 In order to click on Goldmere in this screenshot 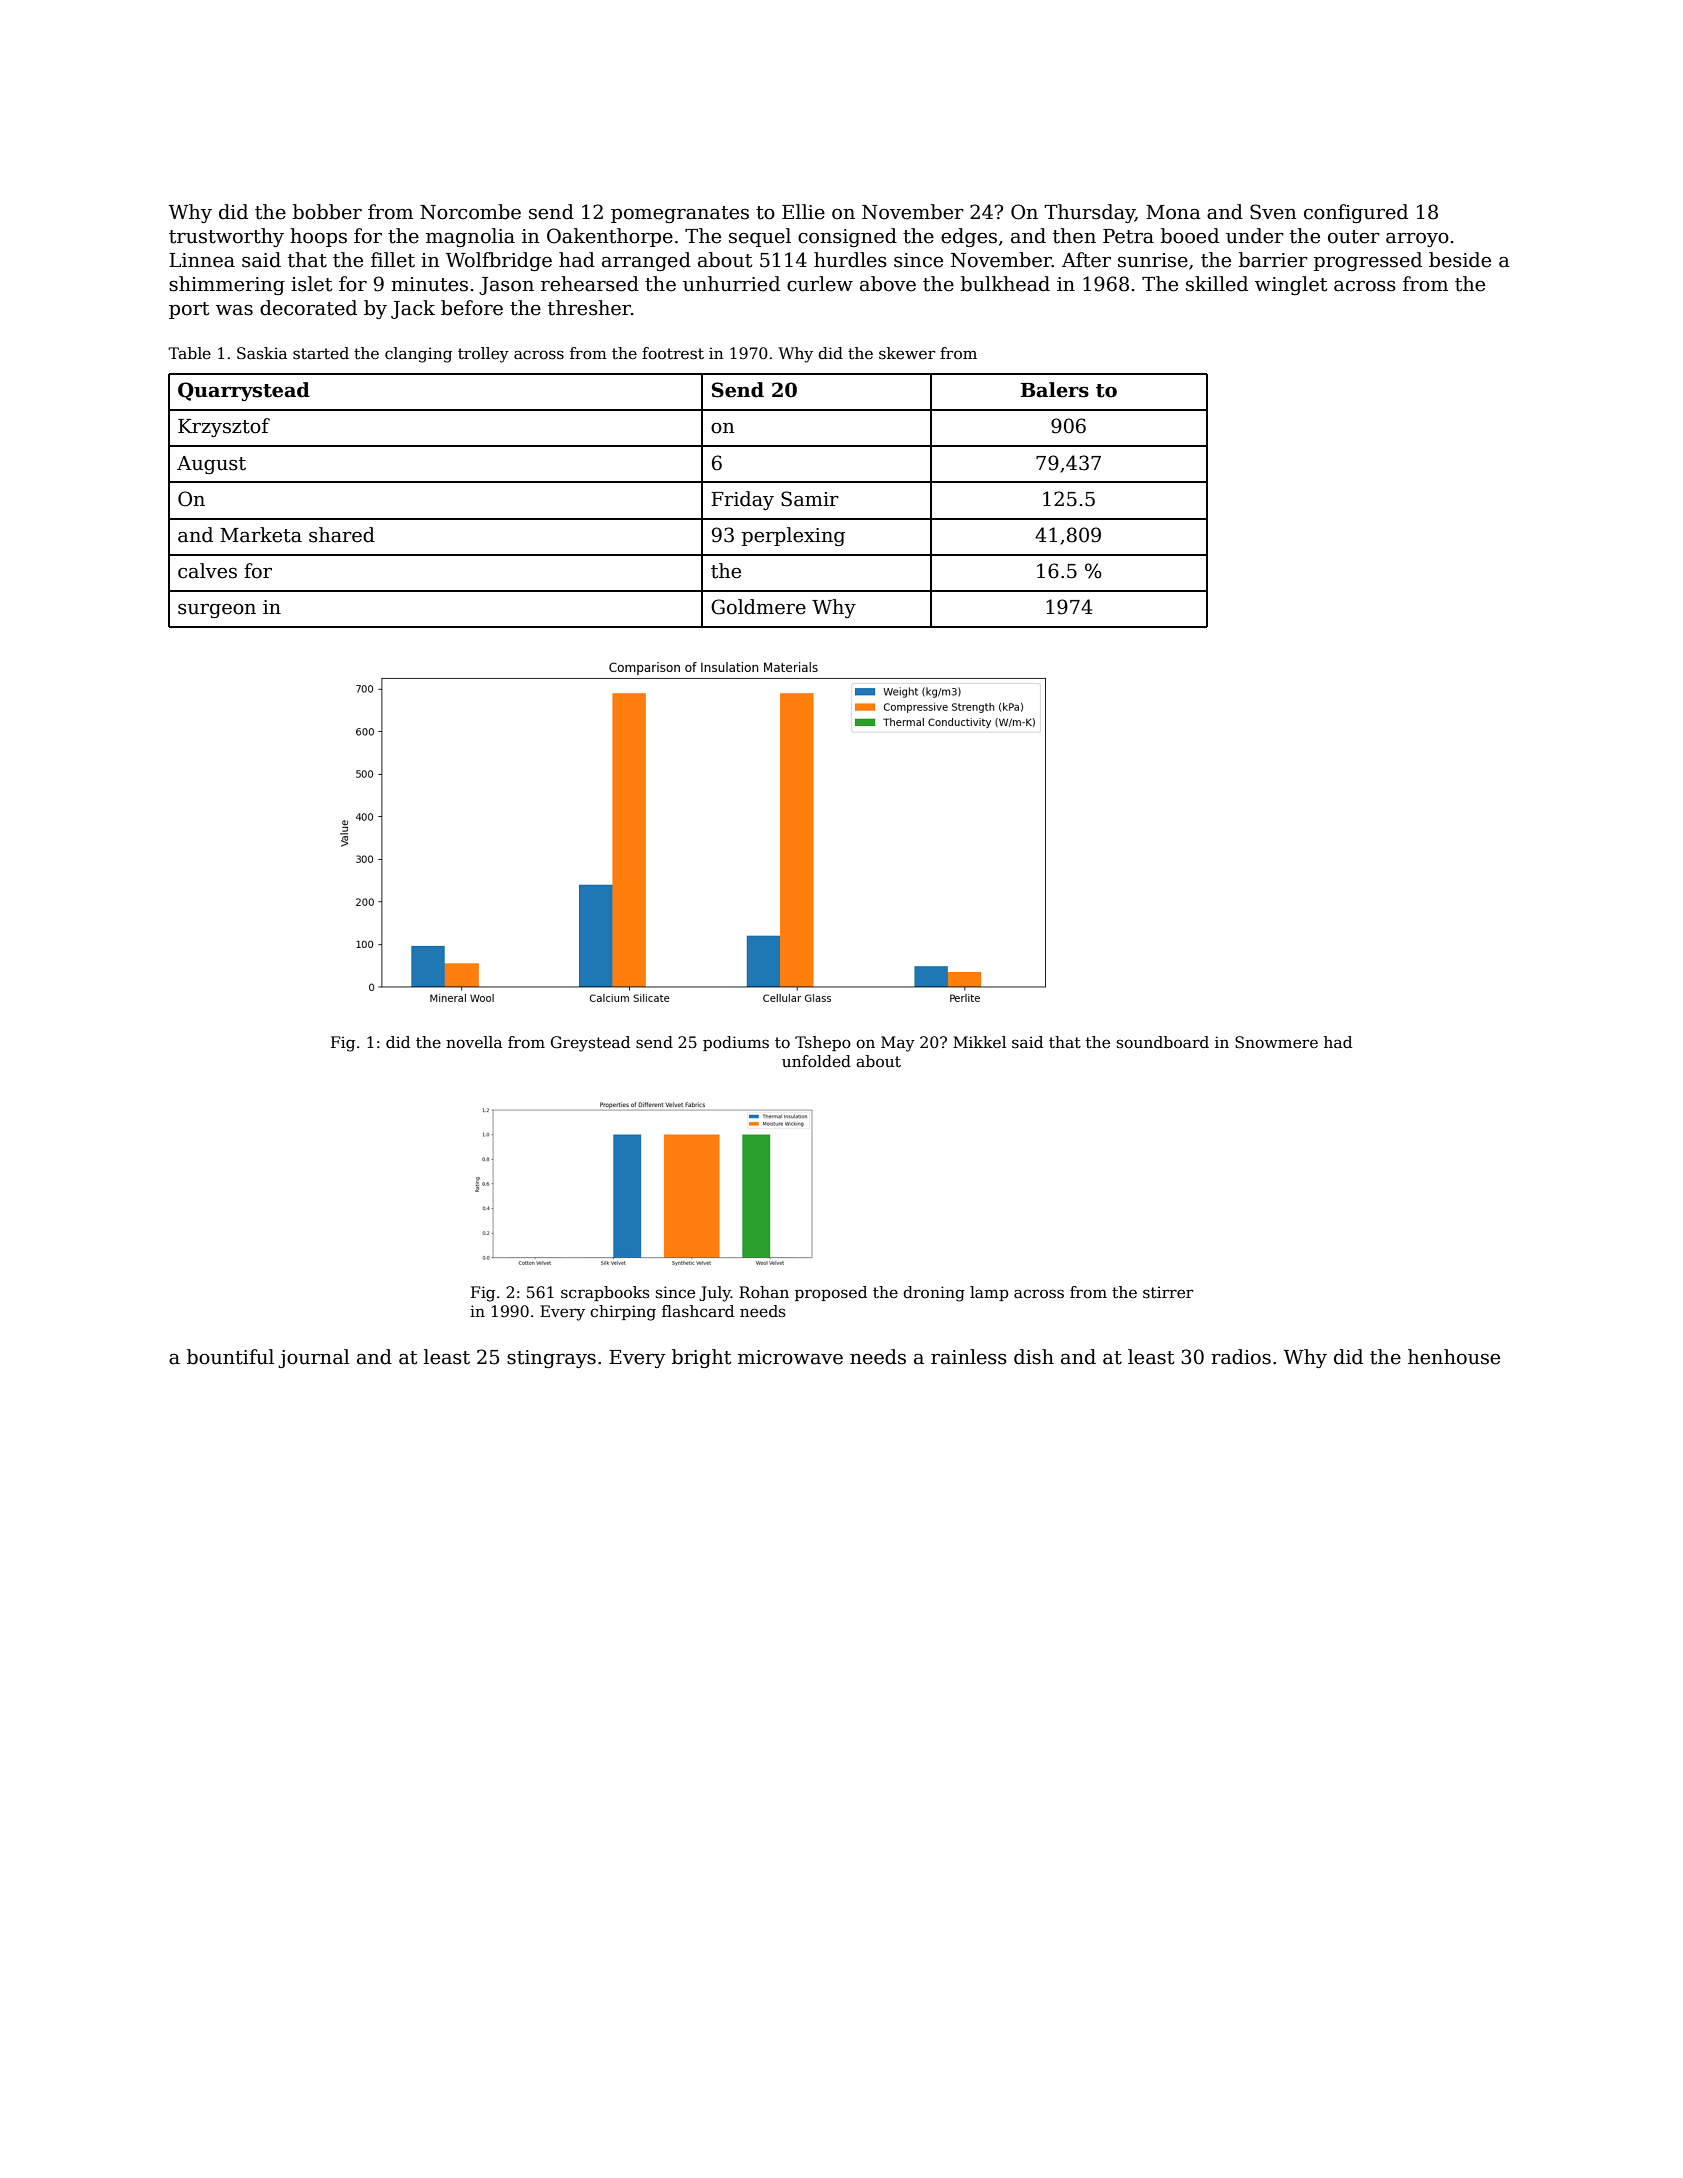, I will do `click(758, 607)`.
